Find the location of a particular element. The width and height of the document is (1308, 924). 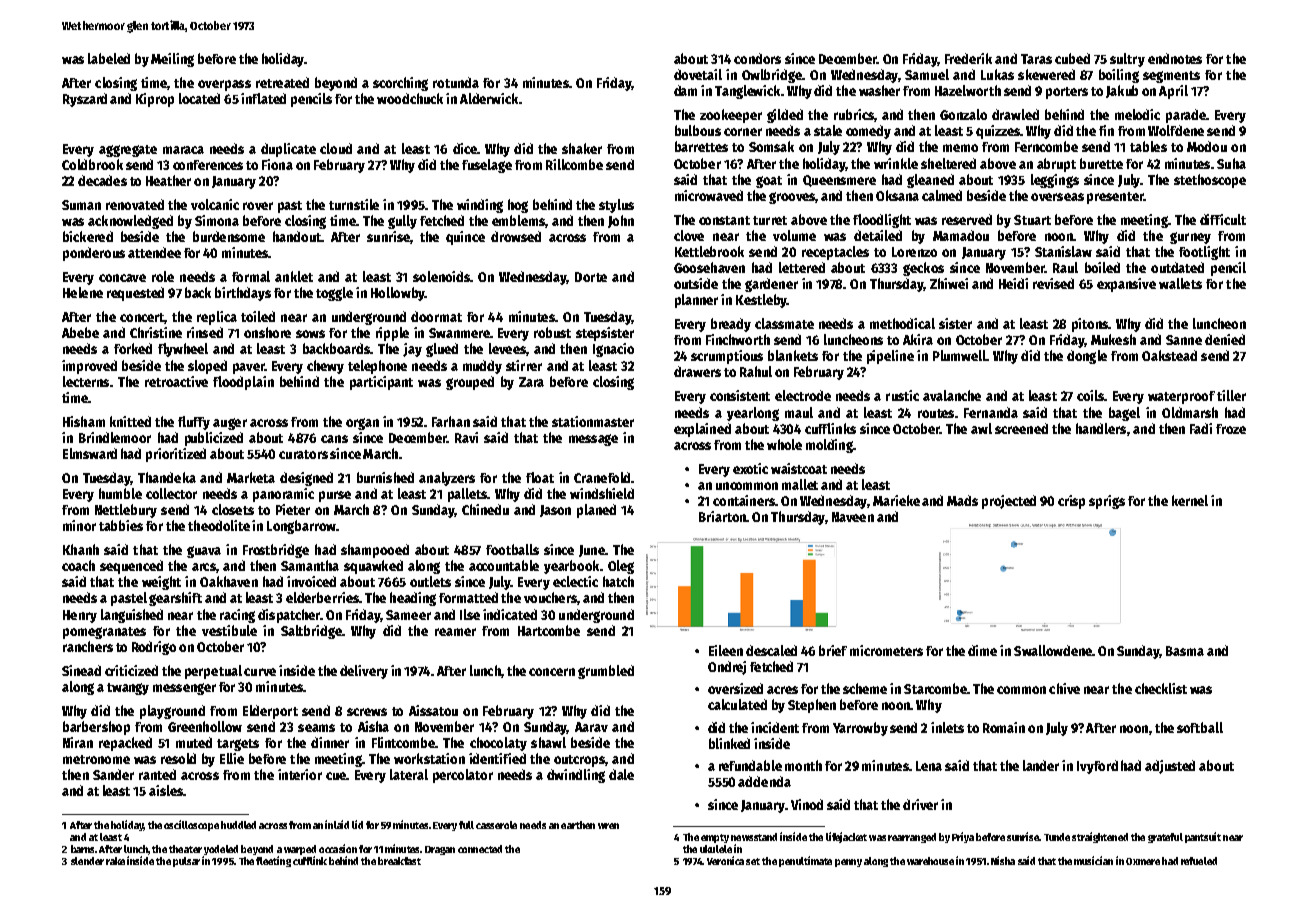

Hazelworth is located at coordinates (968, 90).
